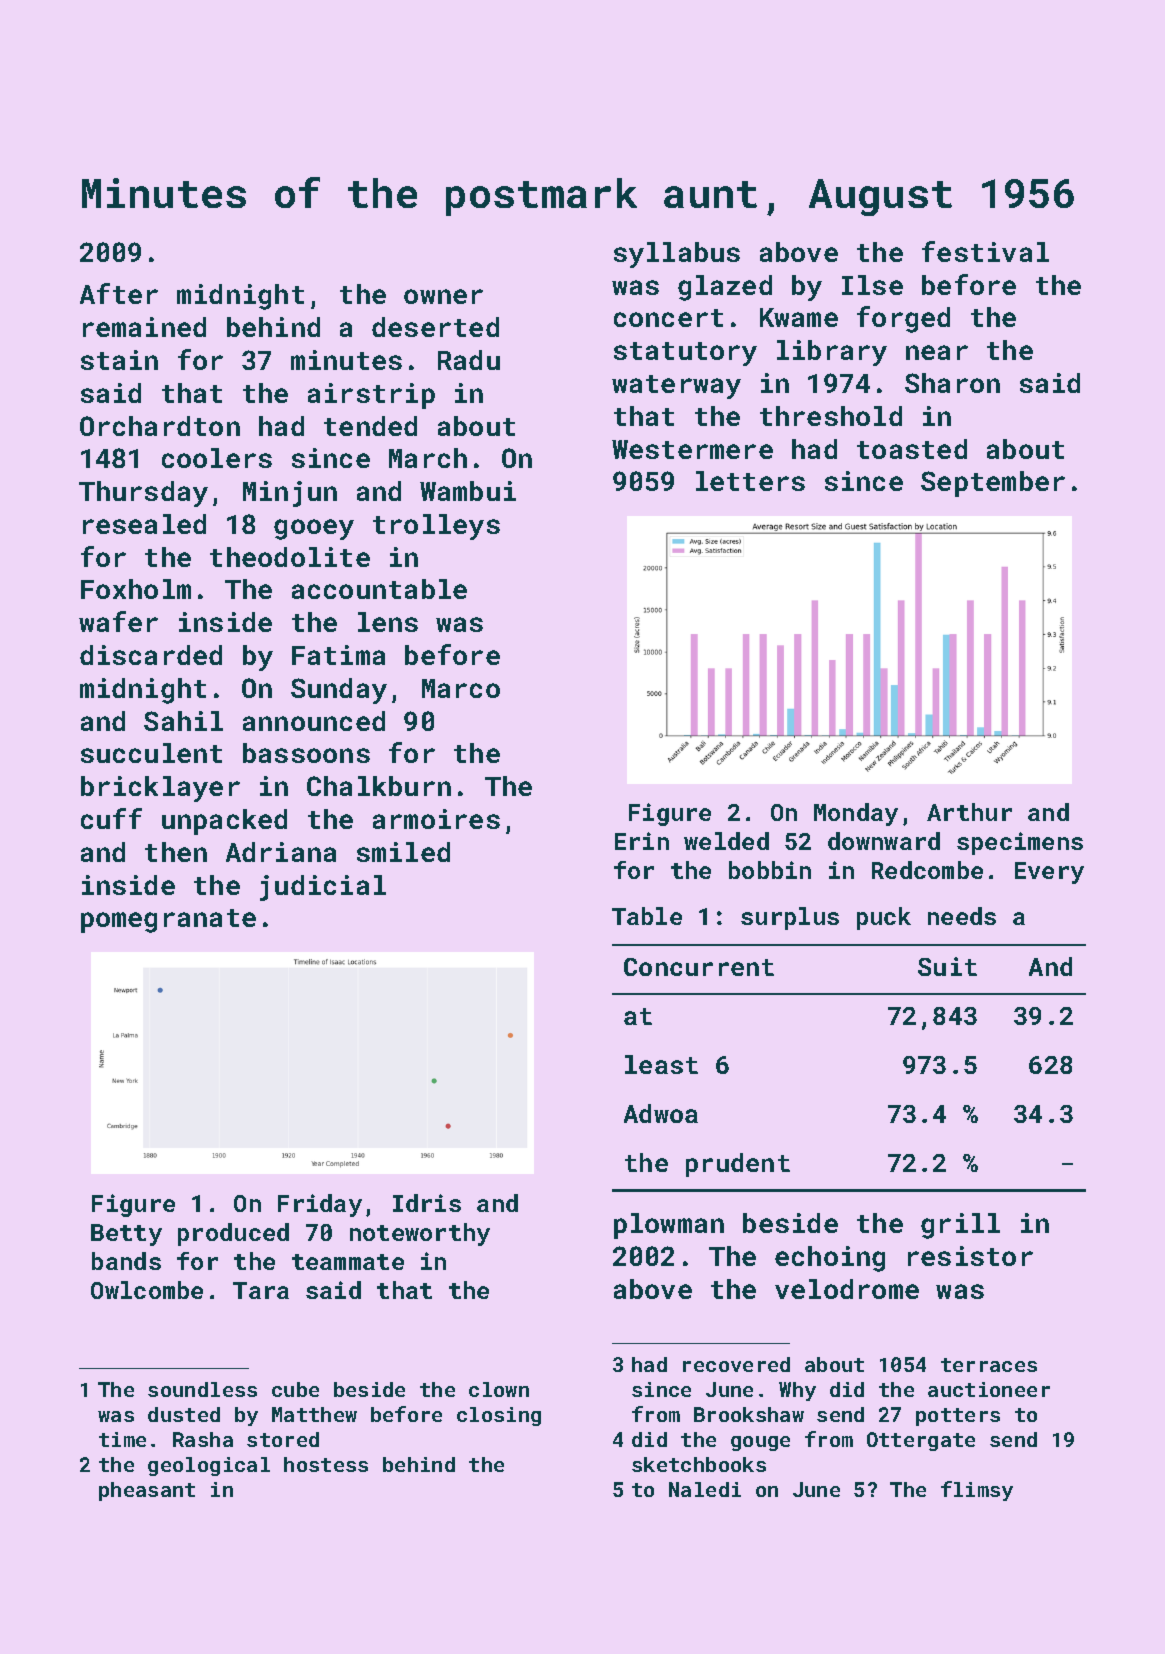 This screenshot has width=1165, height=1654. What do you see at coordinates (750, 481) in the screenshot?
I see `letters` at bounding box center [750, 481].
